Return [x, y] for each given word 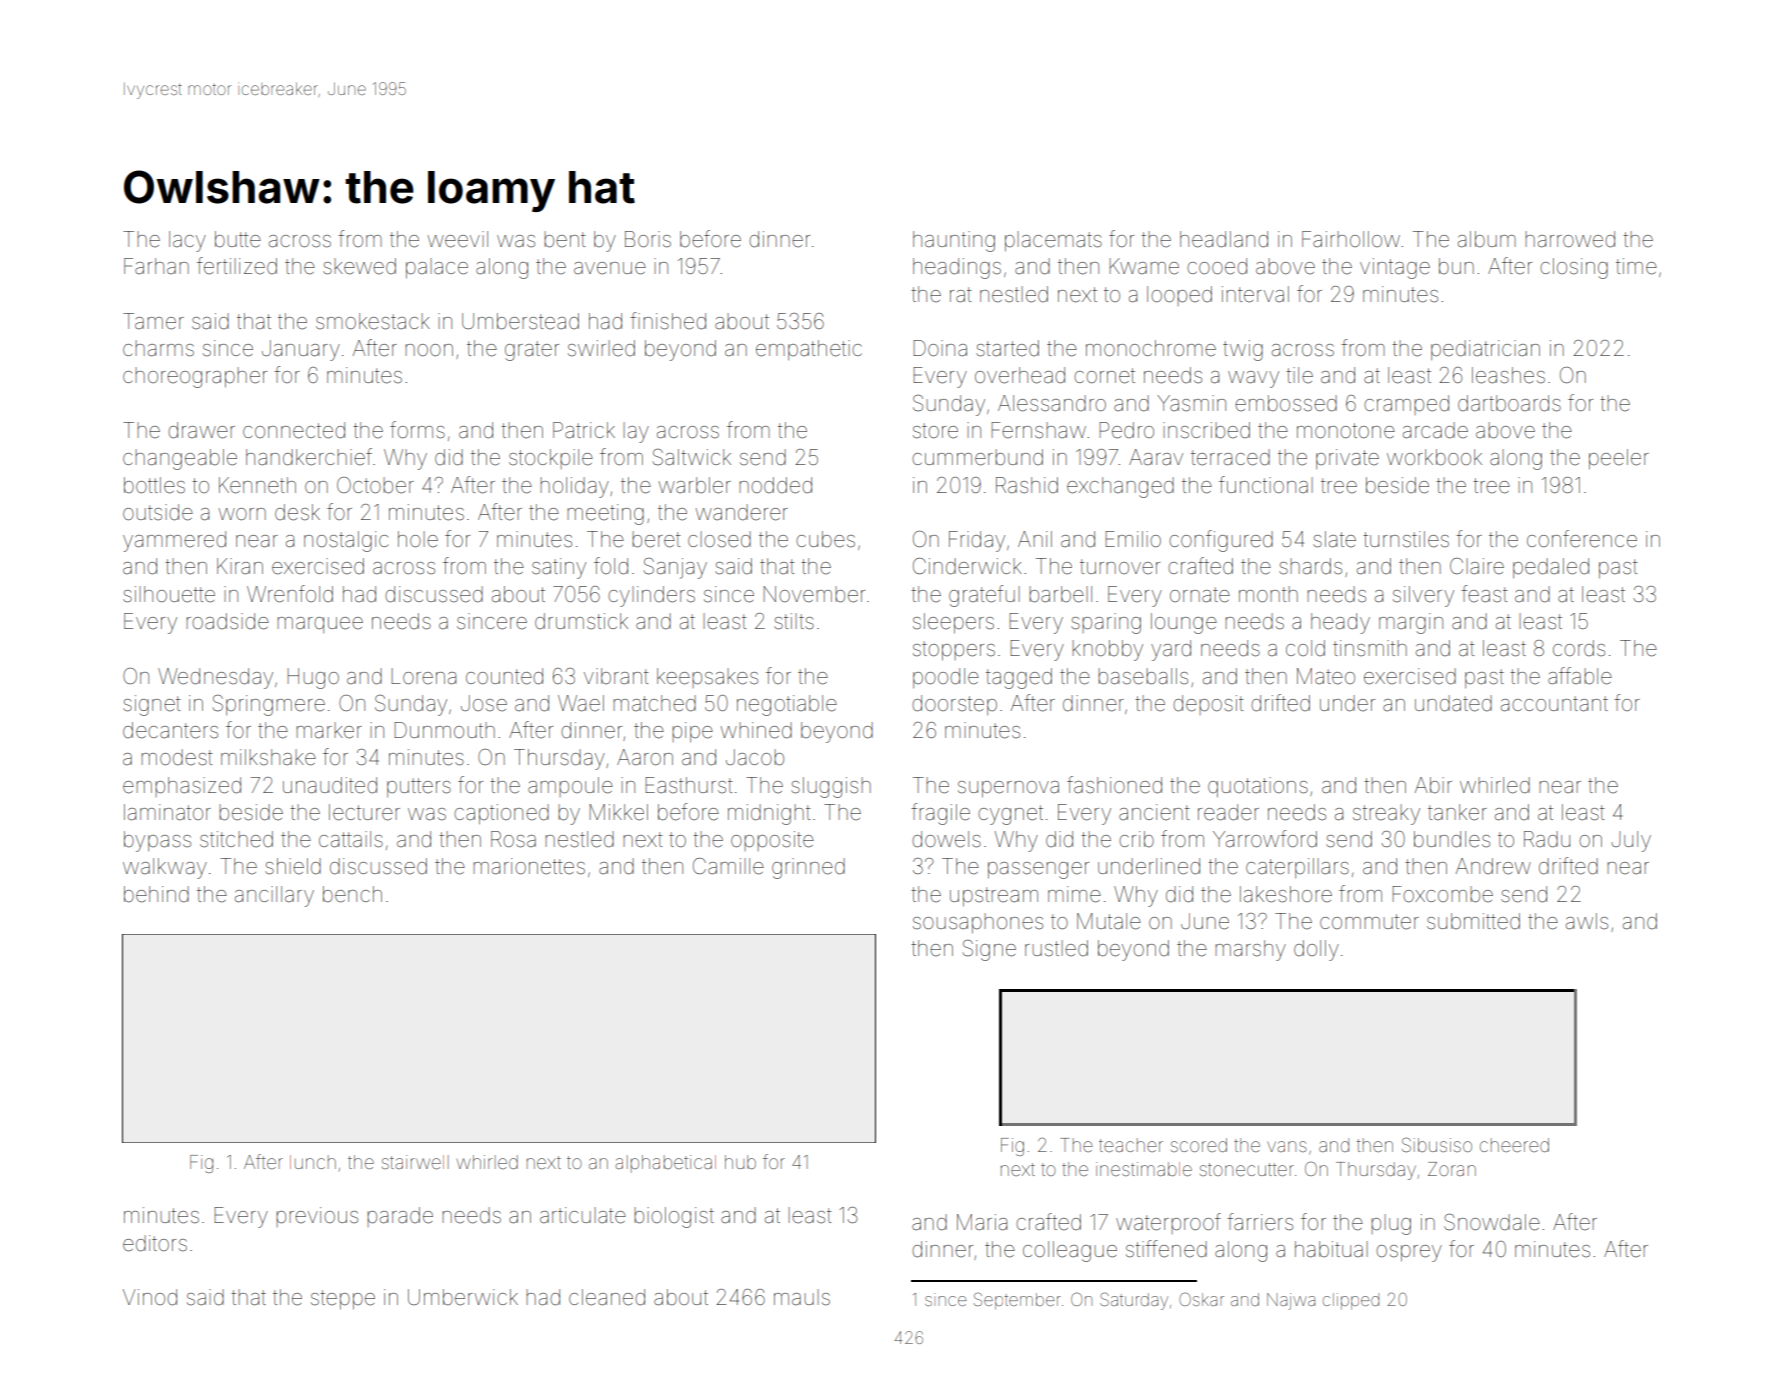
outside [158, 512]
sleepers [953, 623]
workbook [1434, 457]
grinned [808, 868]
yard [1171, 650]
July [1631, 841]
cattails [351, 839]
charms [158, 348]
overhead [1020, 375]
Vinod [150, 1297]
